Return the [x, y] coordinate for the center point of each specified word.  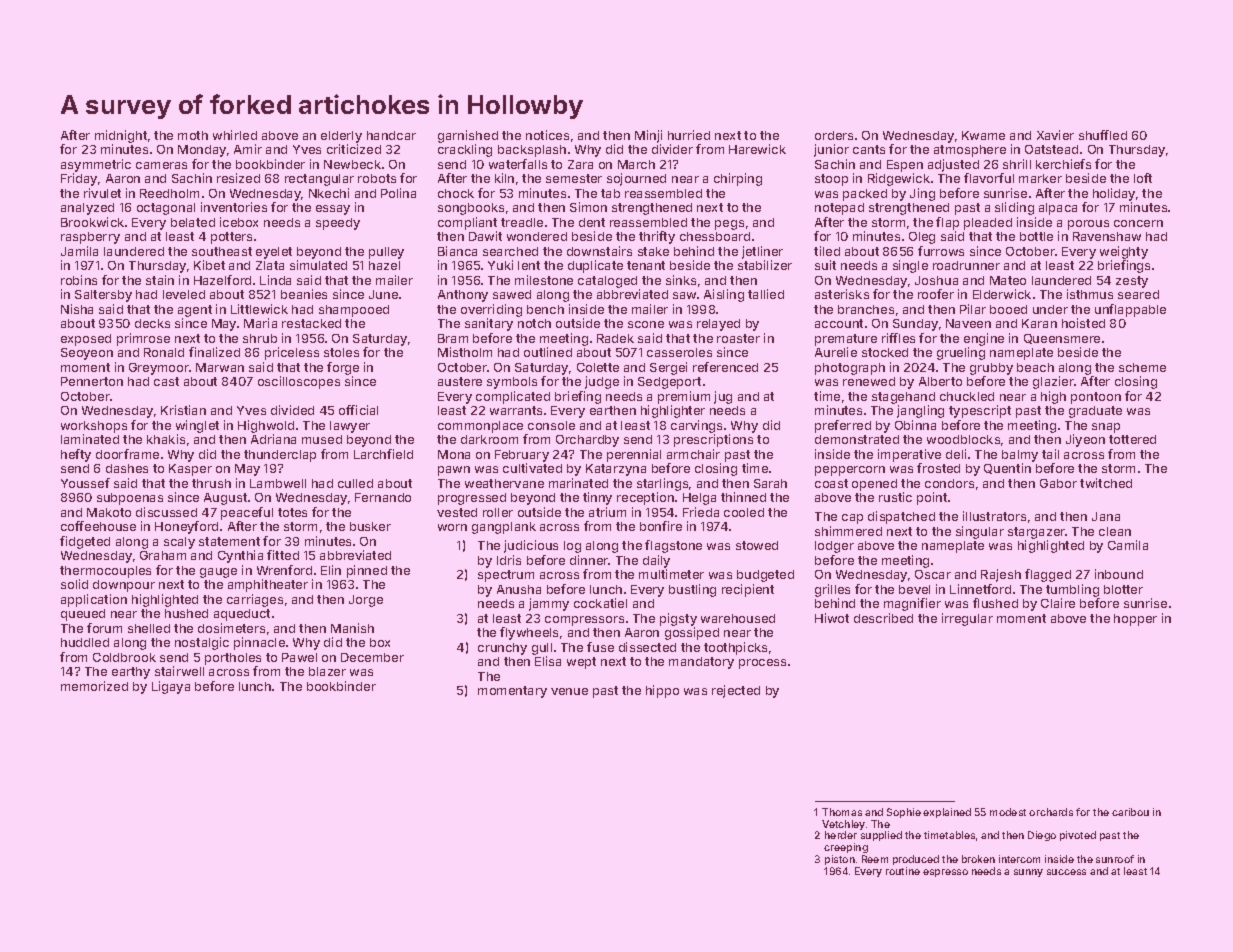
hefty [76, 455]
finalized [214, 352]
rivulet [102, 193]
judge [602, 382]
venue [569, 691]
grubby [991, 369]
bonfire [661, 526]
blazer [327, 671]
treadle [522, 222]
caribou [1130, 812]
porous [1088, 225]
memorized [94, 686]
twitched [1106, 483]
